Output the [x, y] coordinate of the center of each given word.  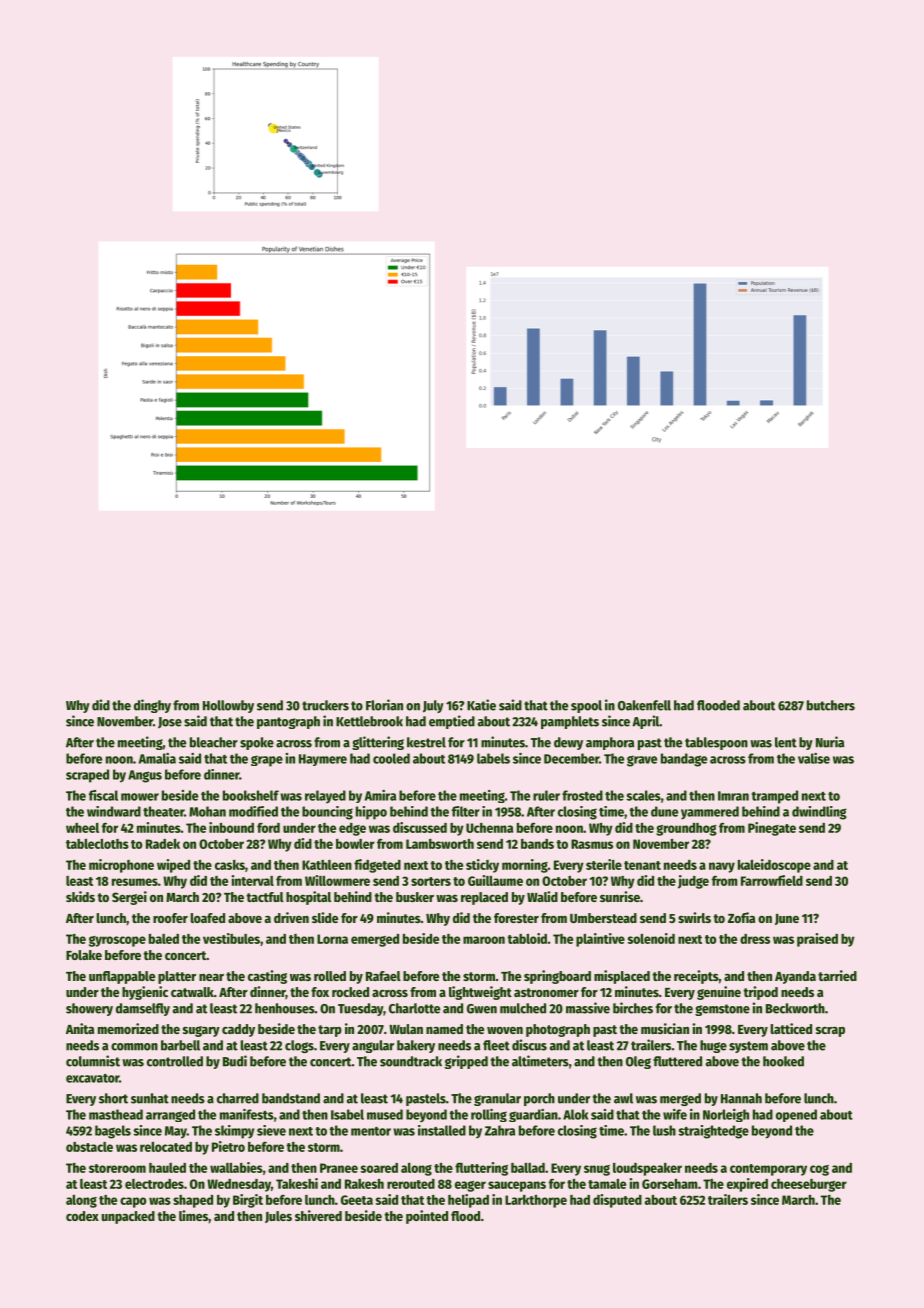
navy [722, 867]
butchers [831, 705]
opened [796, 1115]
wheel [82, 828]
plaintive [600, 940]
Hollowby [228, 706]
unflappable [122, 977]
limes [193, 1215]
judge [693, 882]
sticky [482, 866]
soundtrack [411, 1061]
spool [586, 706]
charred [238, 1098]
